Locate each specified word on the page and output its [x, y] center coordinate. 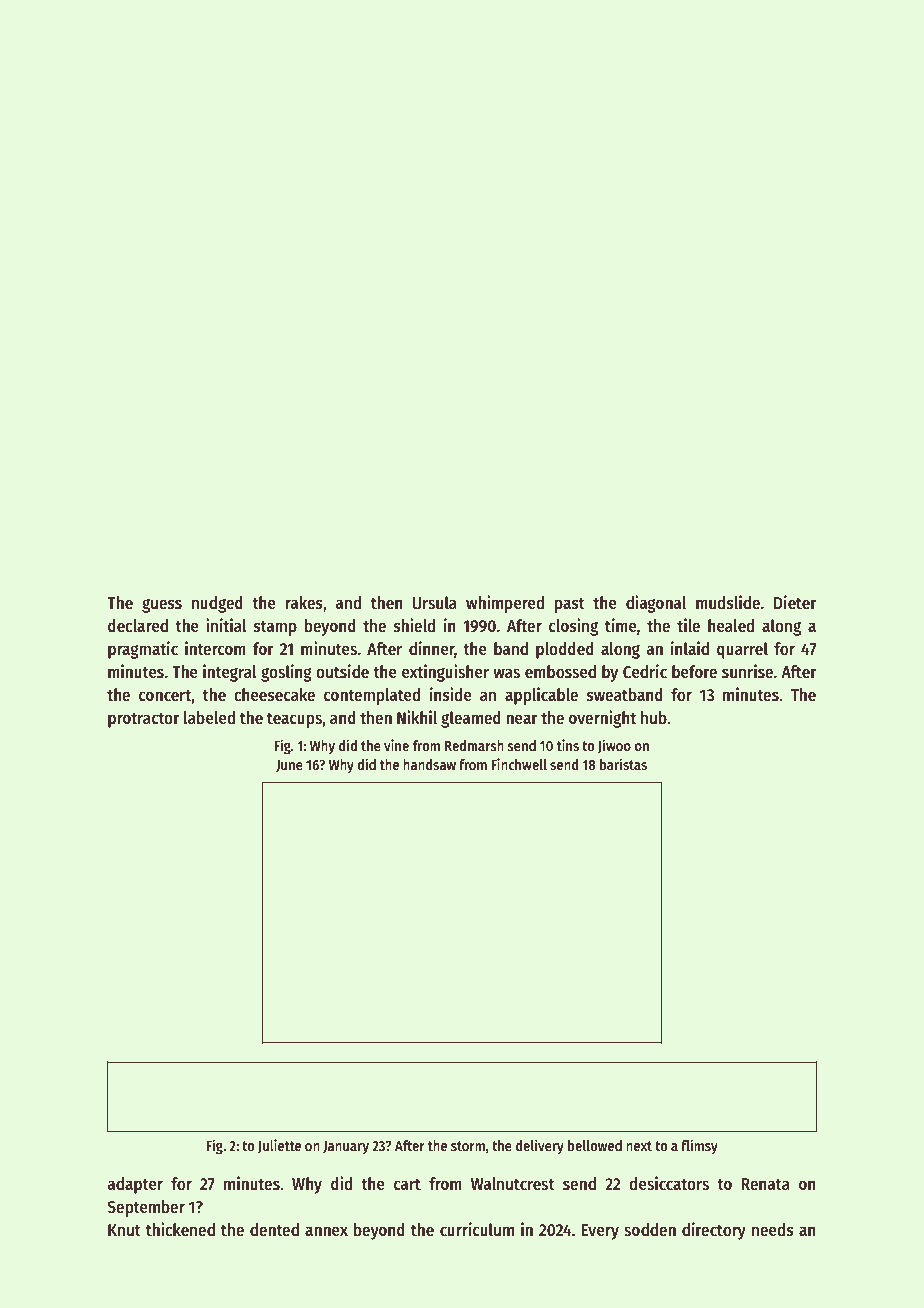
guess [162, 606]
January [346, 1147]
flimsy [699, 1146]
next [639, 1146]
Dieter [795, 602]
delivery [540, 1146]
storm [468, 1146]
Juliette [279, 1146]
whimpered [505, 604]
